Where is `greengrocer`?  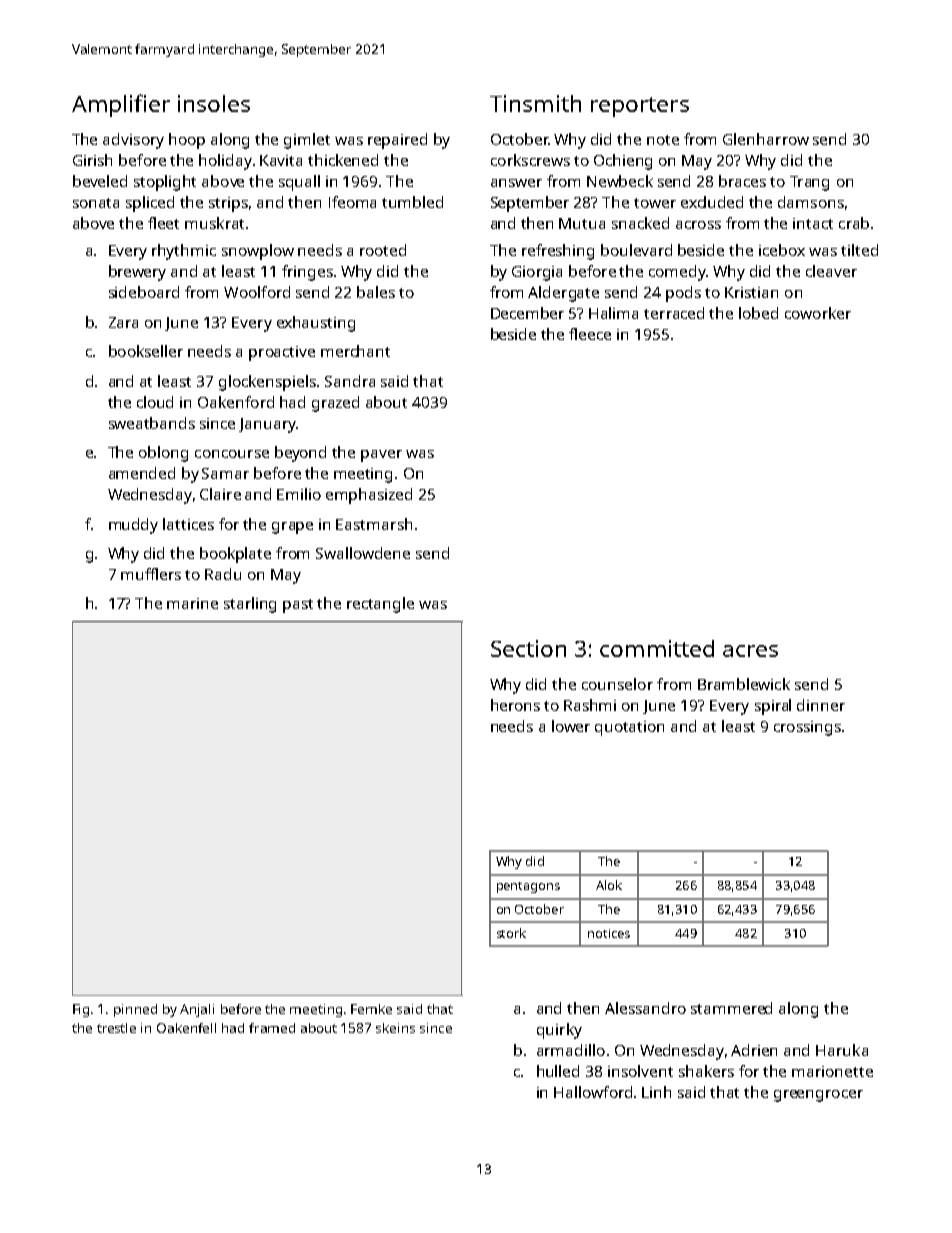
greengrocer is located at coordinates (818, 1096).
